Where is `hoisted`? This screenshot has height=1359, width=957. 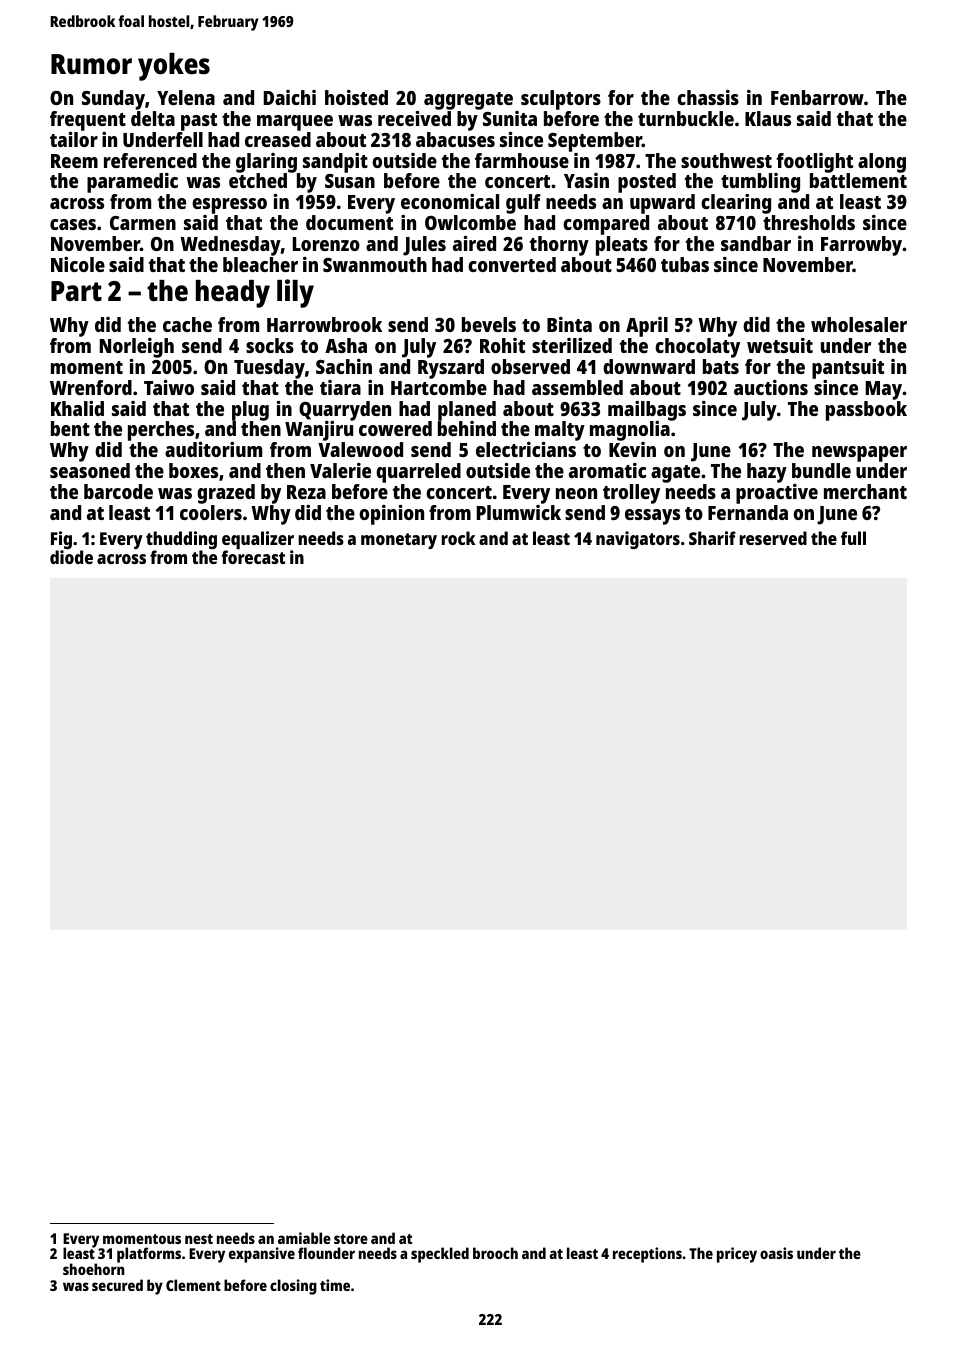 hoisted is located at coordinates (356, 97).
